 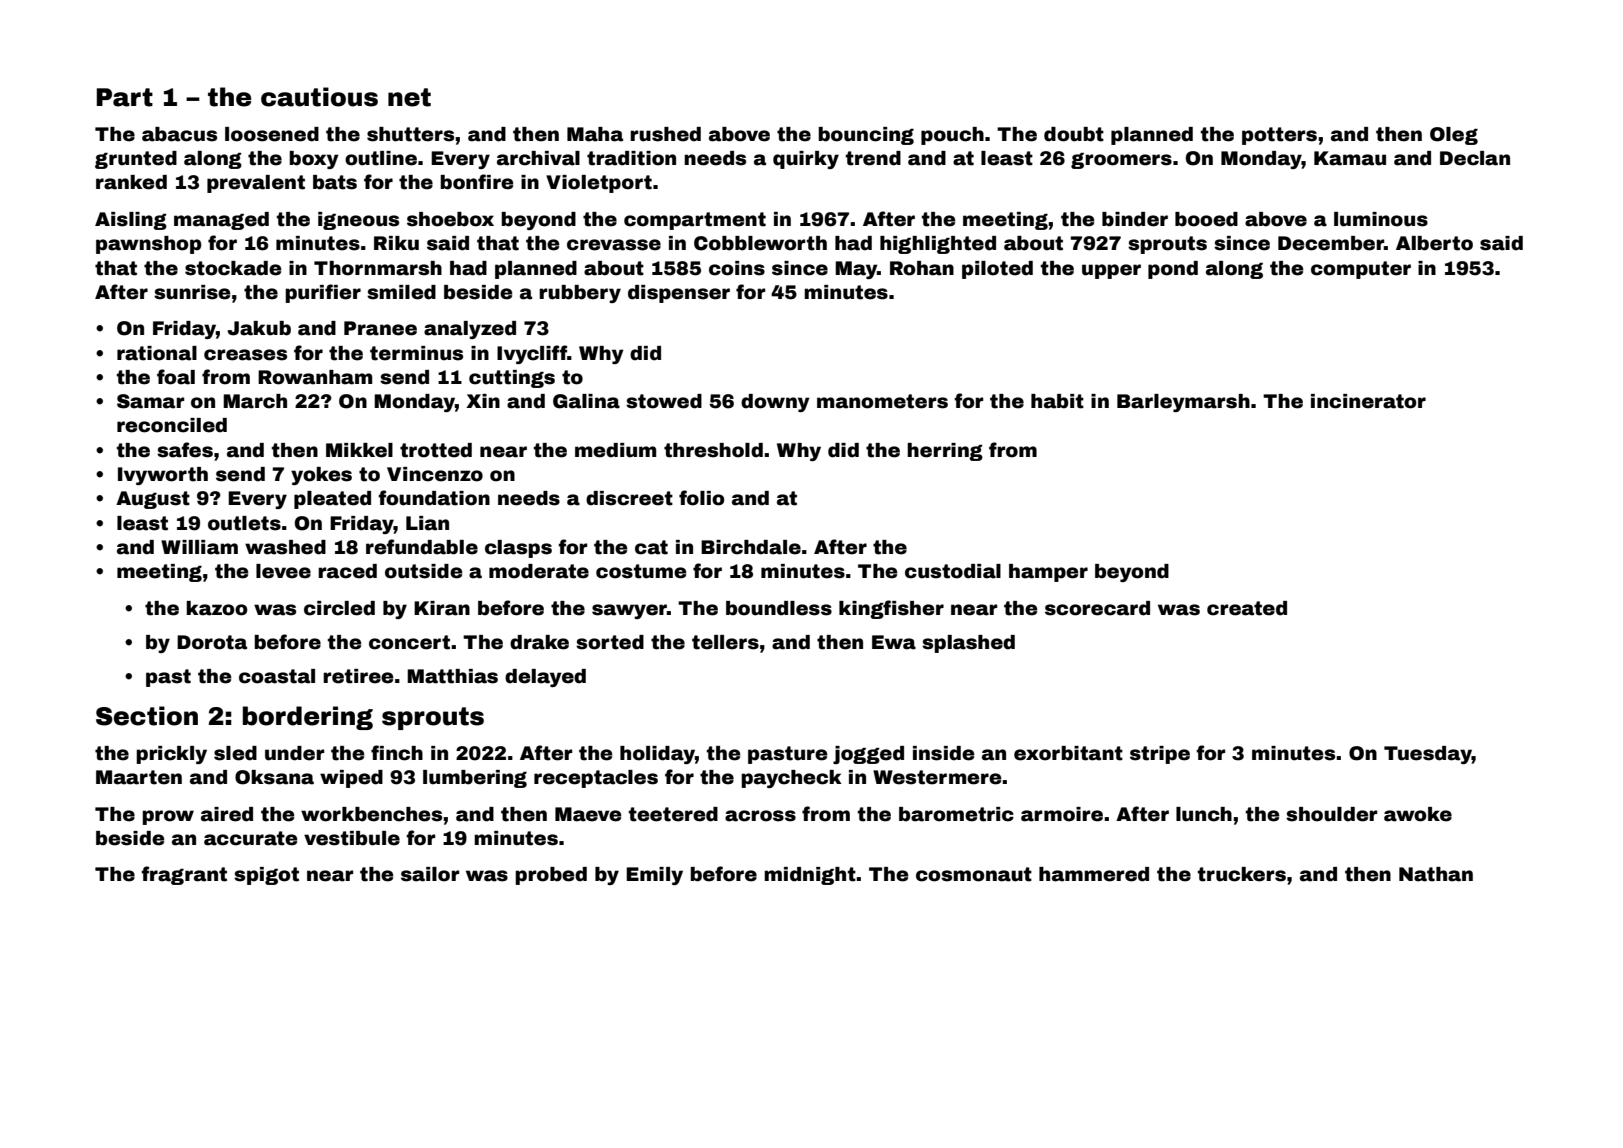 I want to click on aired, so click(x=227, y=814).
